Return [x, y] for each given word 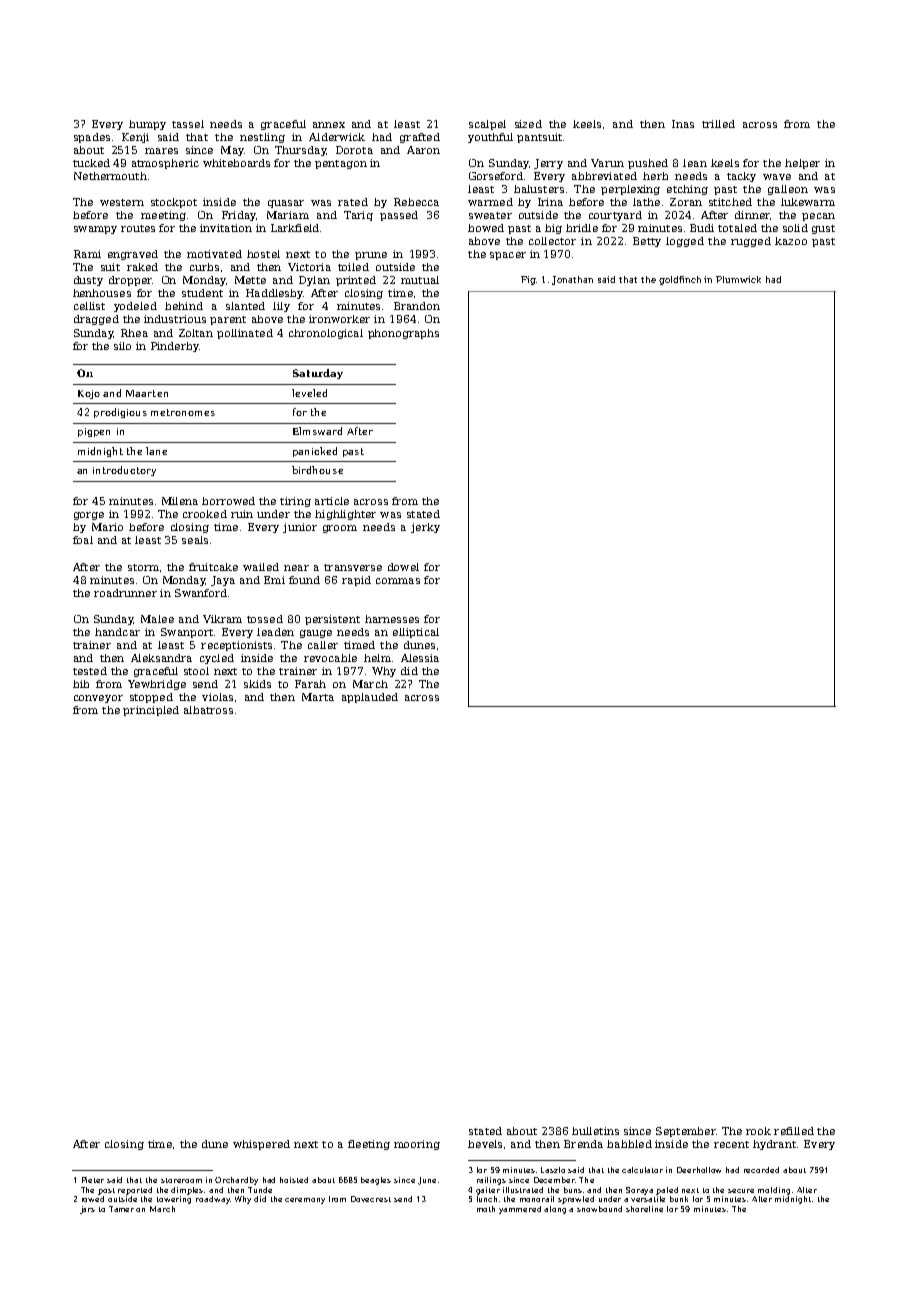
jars [87, 1210]
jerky [425, 528]
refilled [794, 1131]
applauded [370, 698]
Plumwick [738, 279]
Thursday [300, 151]
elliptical [416, 633]
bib [81, 684]
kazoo [791, 241]
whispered [261, 1145]
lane [156, 451]
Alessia [420, 658]
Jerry [548, 164]
